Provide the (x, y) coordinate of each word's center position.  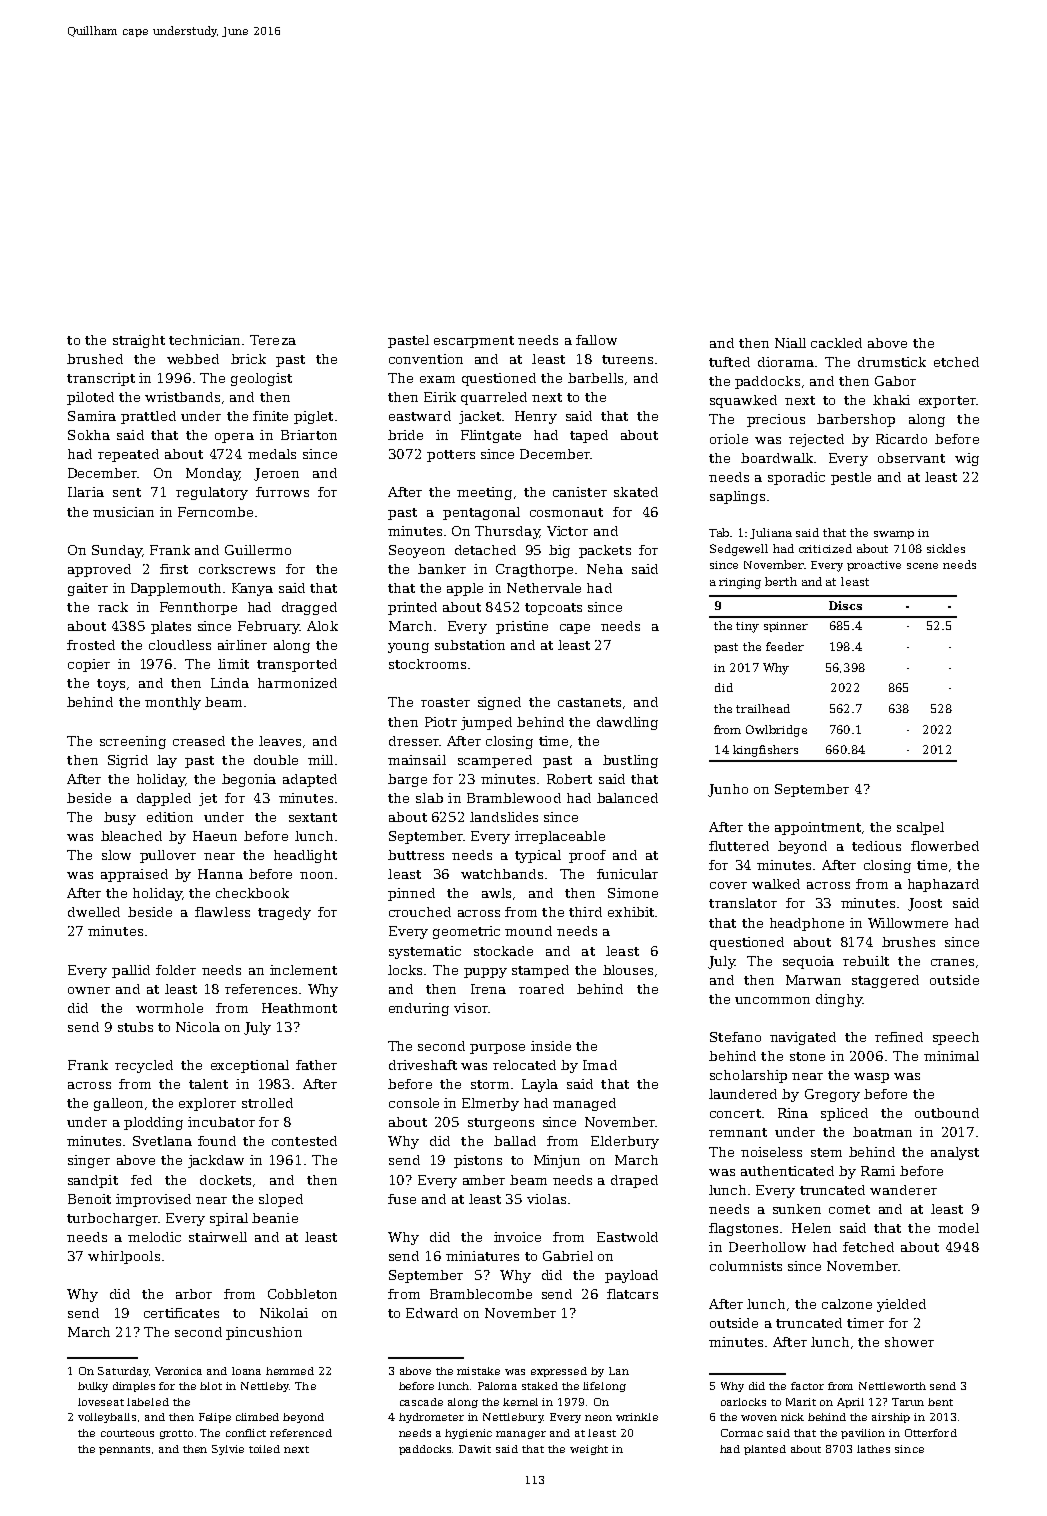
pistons (478, 1161)
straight (139, 341)
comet (849, 1209)
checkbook (252, 893)
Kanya (252, 589)
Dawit (475, 1449)
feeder (785, 646)
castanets (589, 702)
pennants (124, 1450)
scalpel (920, 828)
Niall (790, 343)
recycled (144, 1066)
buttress (416, 855)
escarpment (474, 342)
